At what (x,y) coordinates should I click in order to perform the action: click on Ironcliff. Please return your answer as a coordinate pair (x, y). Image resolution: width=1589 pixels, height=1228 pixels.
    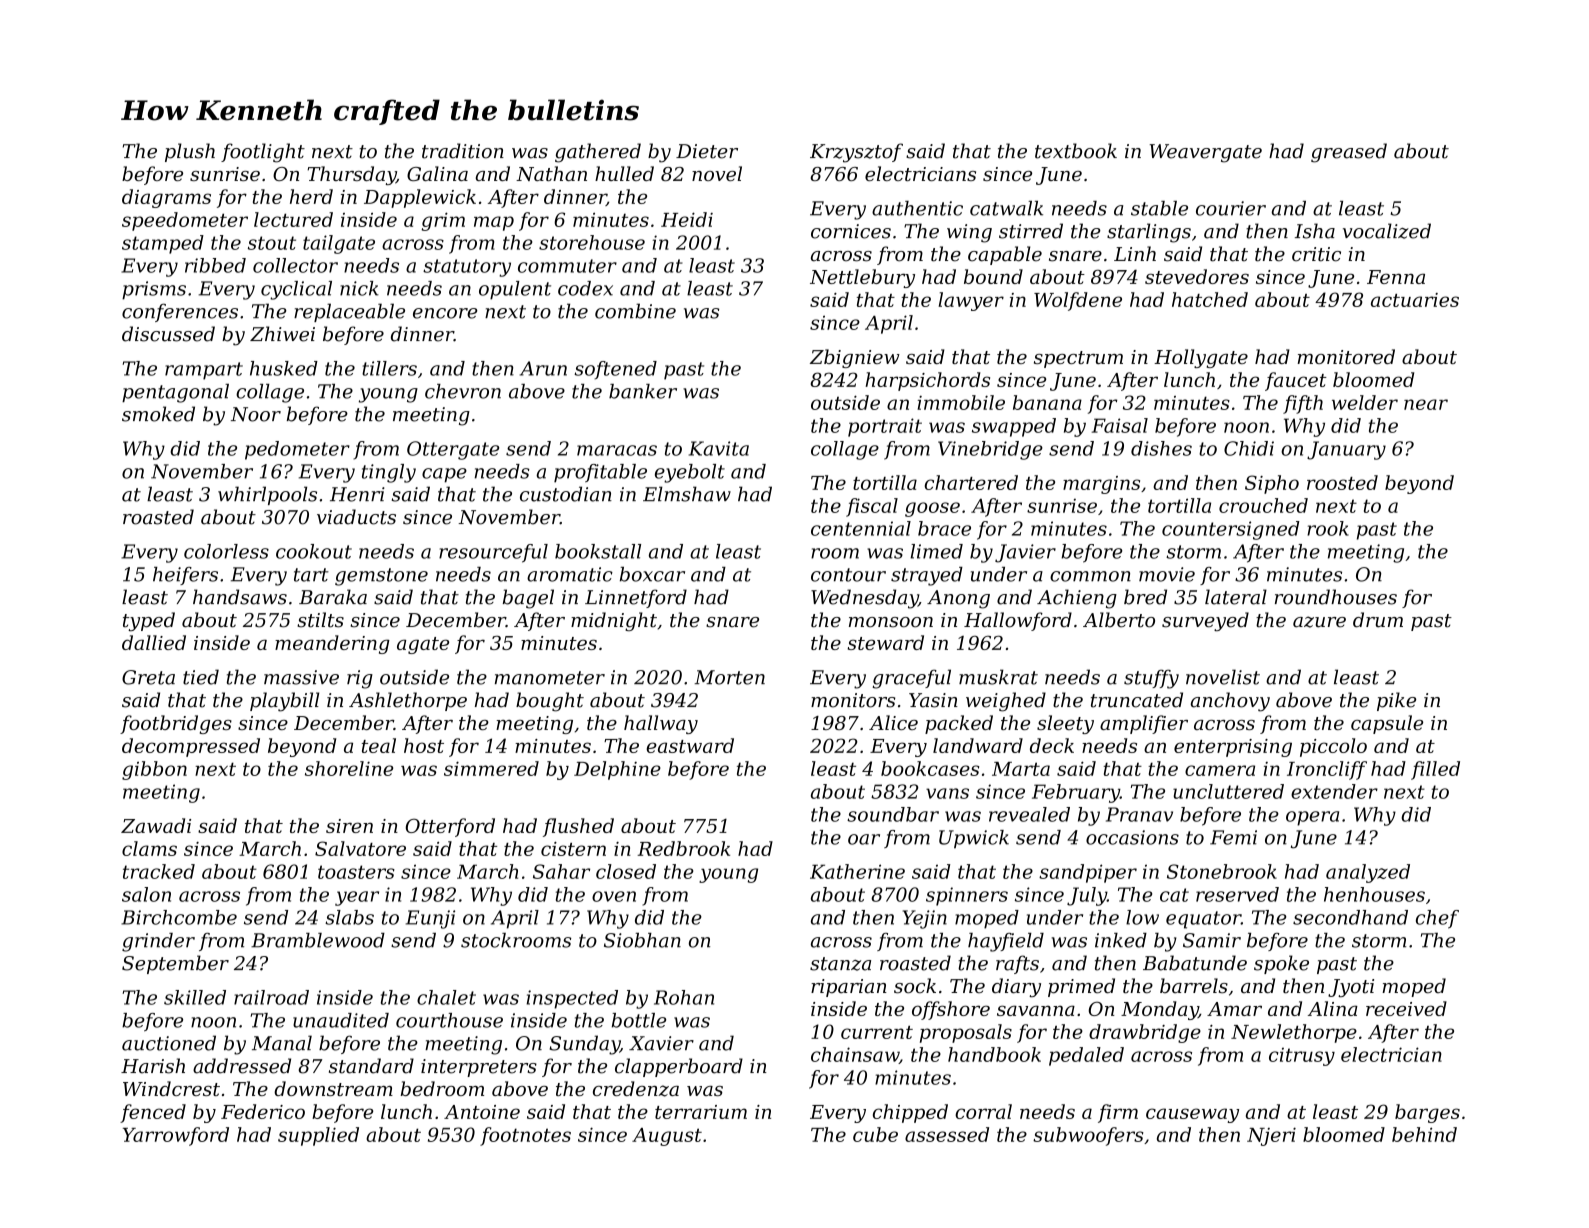
    Looking at the image, I should click on (1327, 770).
